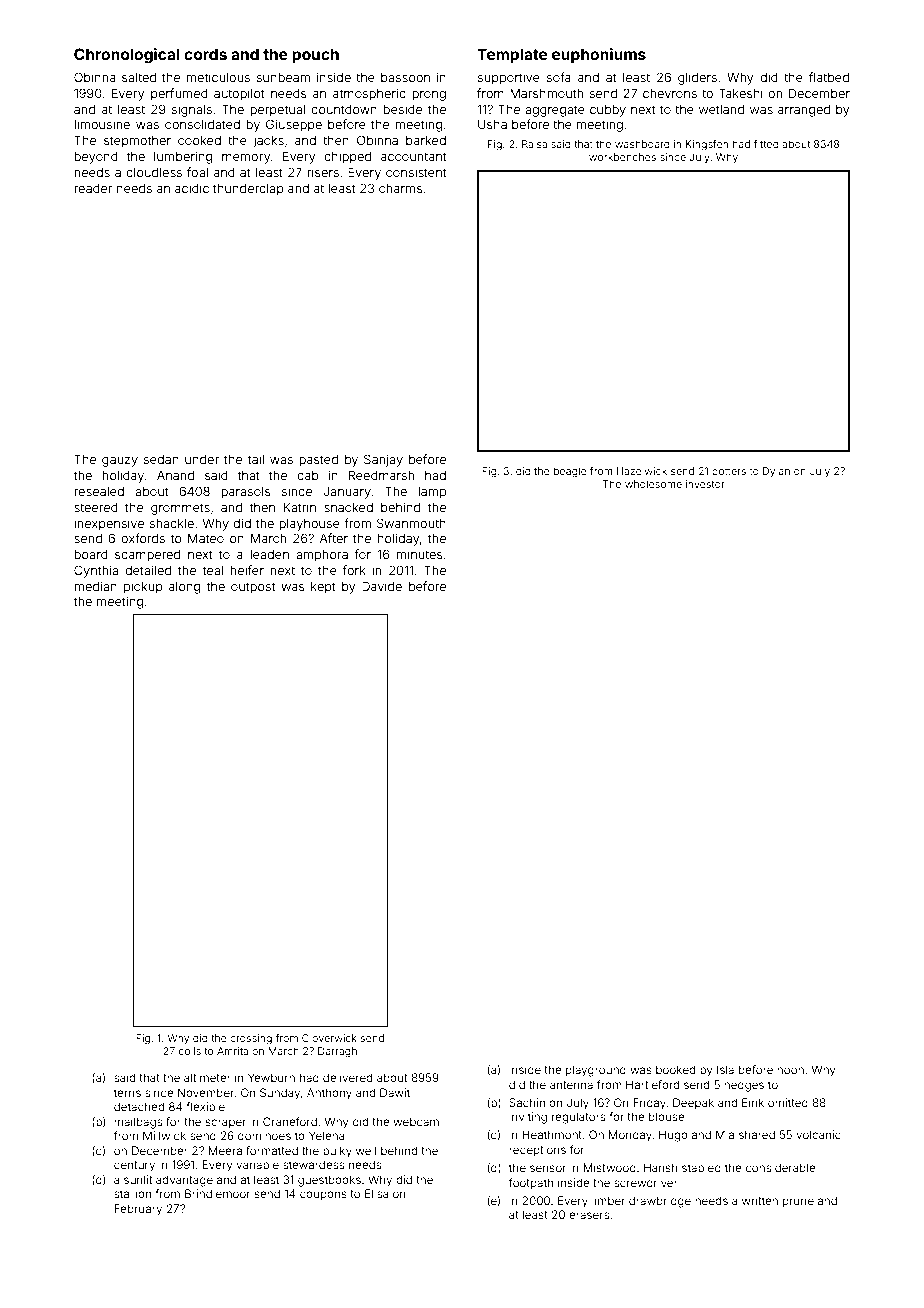 Image resolution: width=924 pixels, height=1308 pixels. What do you see at coordinates (432, 493) in the screenshot?
I see `lamp` at bounding box center [432, 493].
